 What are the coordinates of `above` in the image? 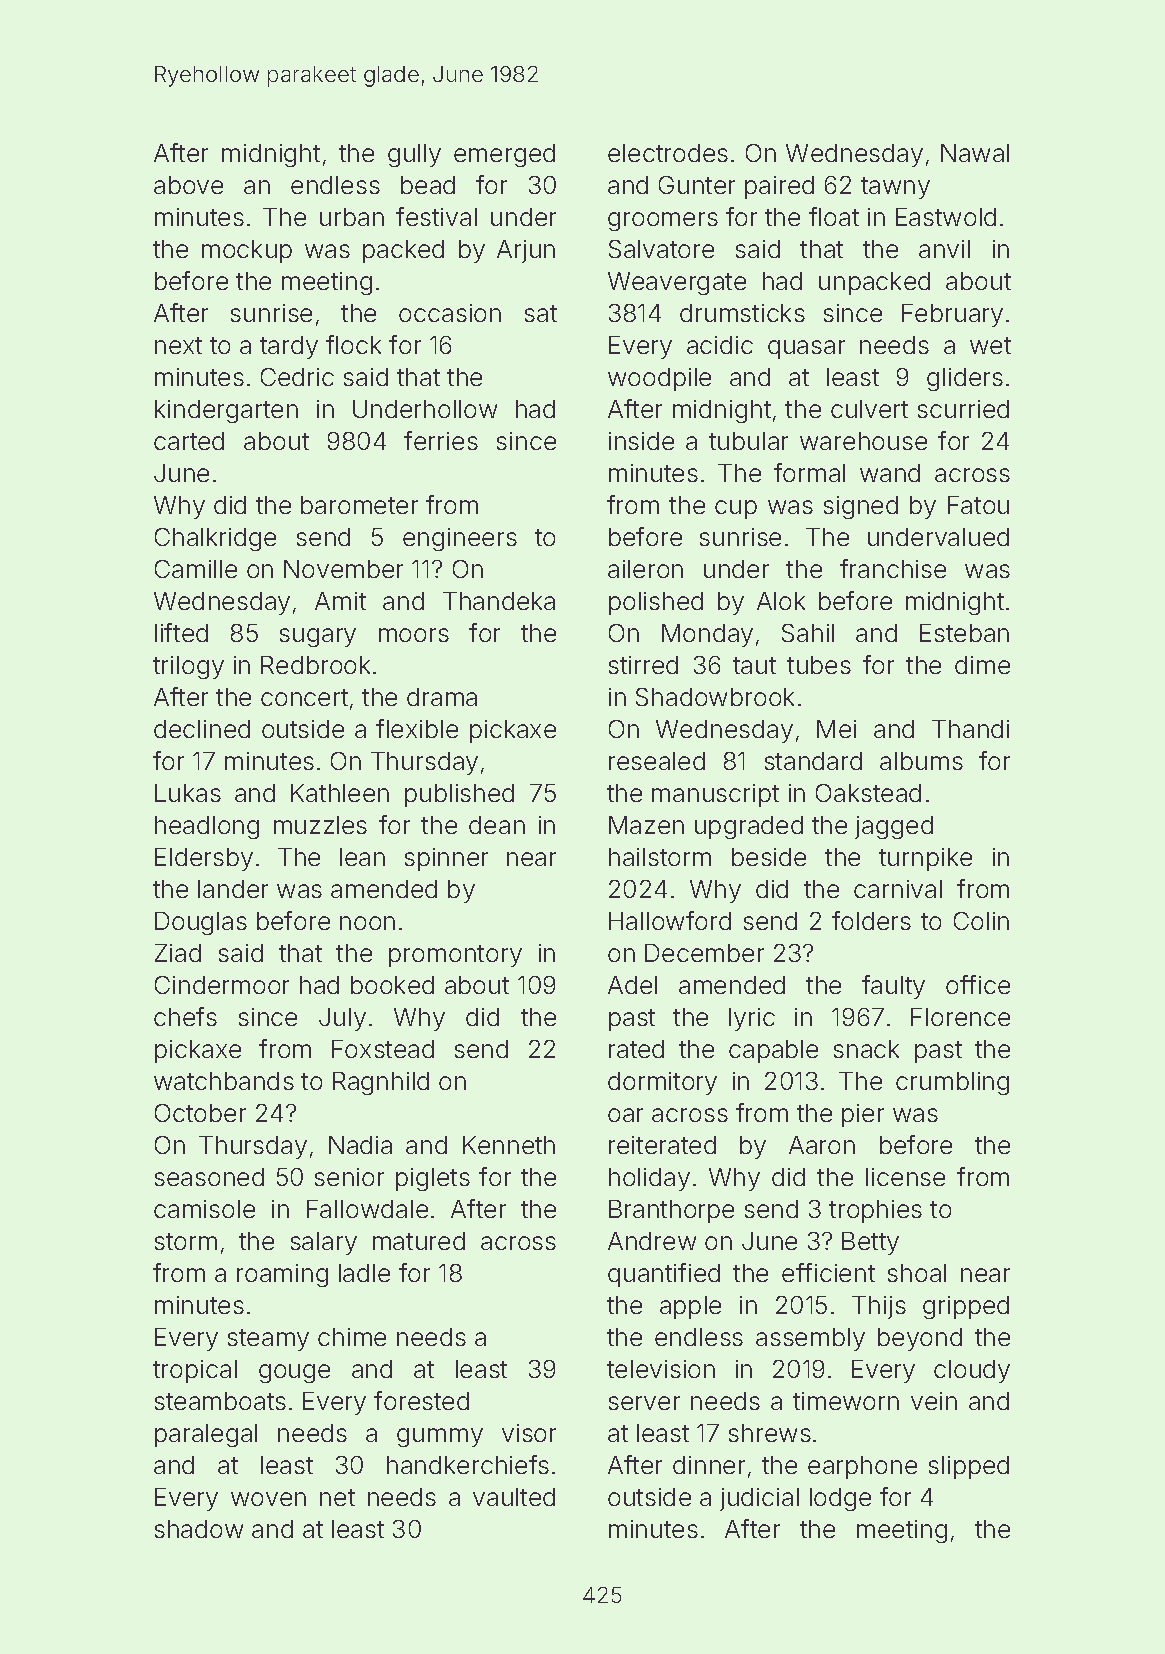 It's located at (188, 185).
